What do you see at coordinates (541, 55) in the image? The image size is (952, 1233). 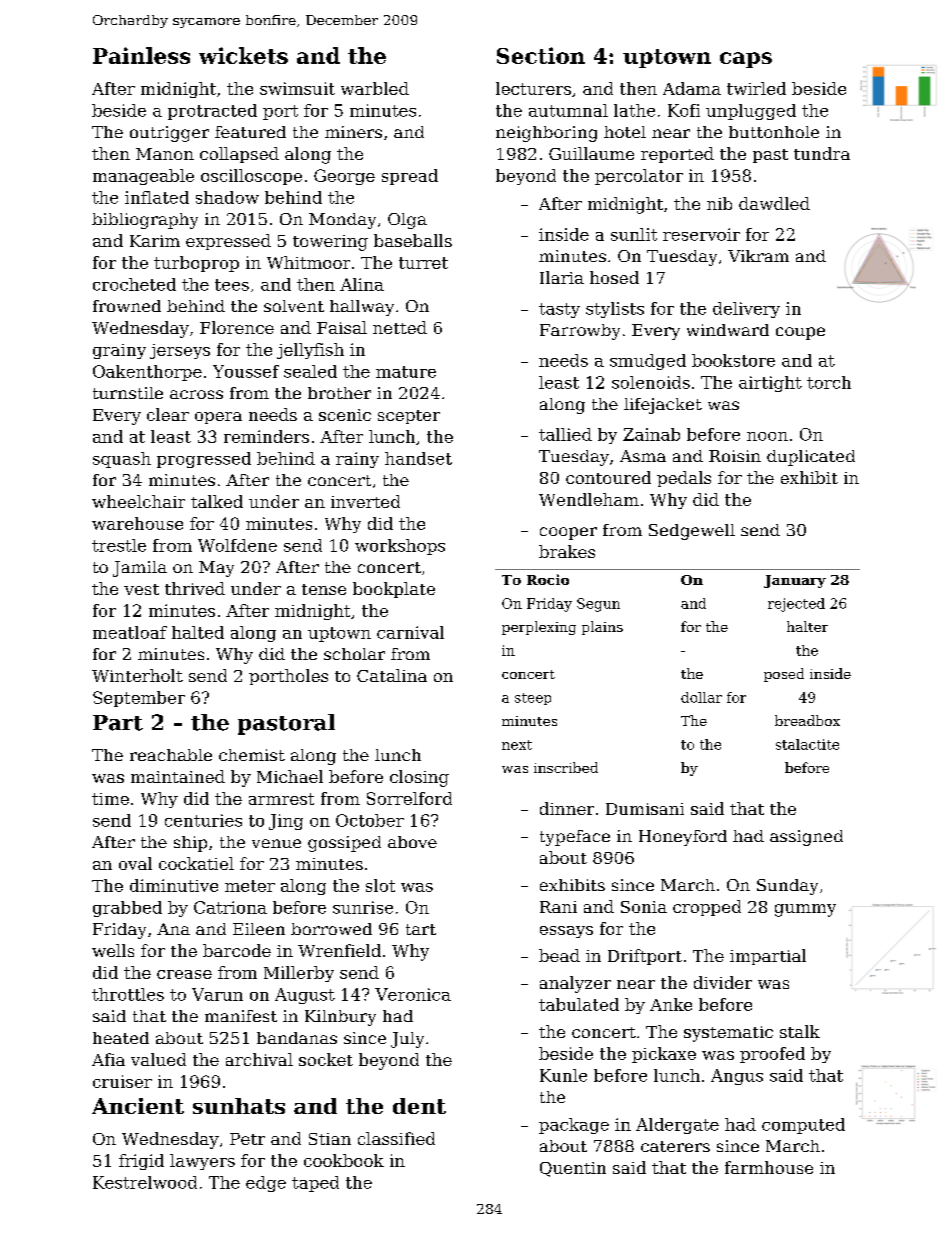 I see `Section` at bounding box center [541, 55].
